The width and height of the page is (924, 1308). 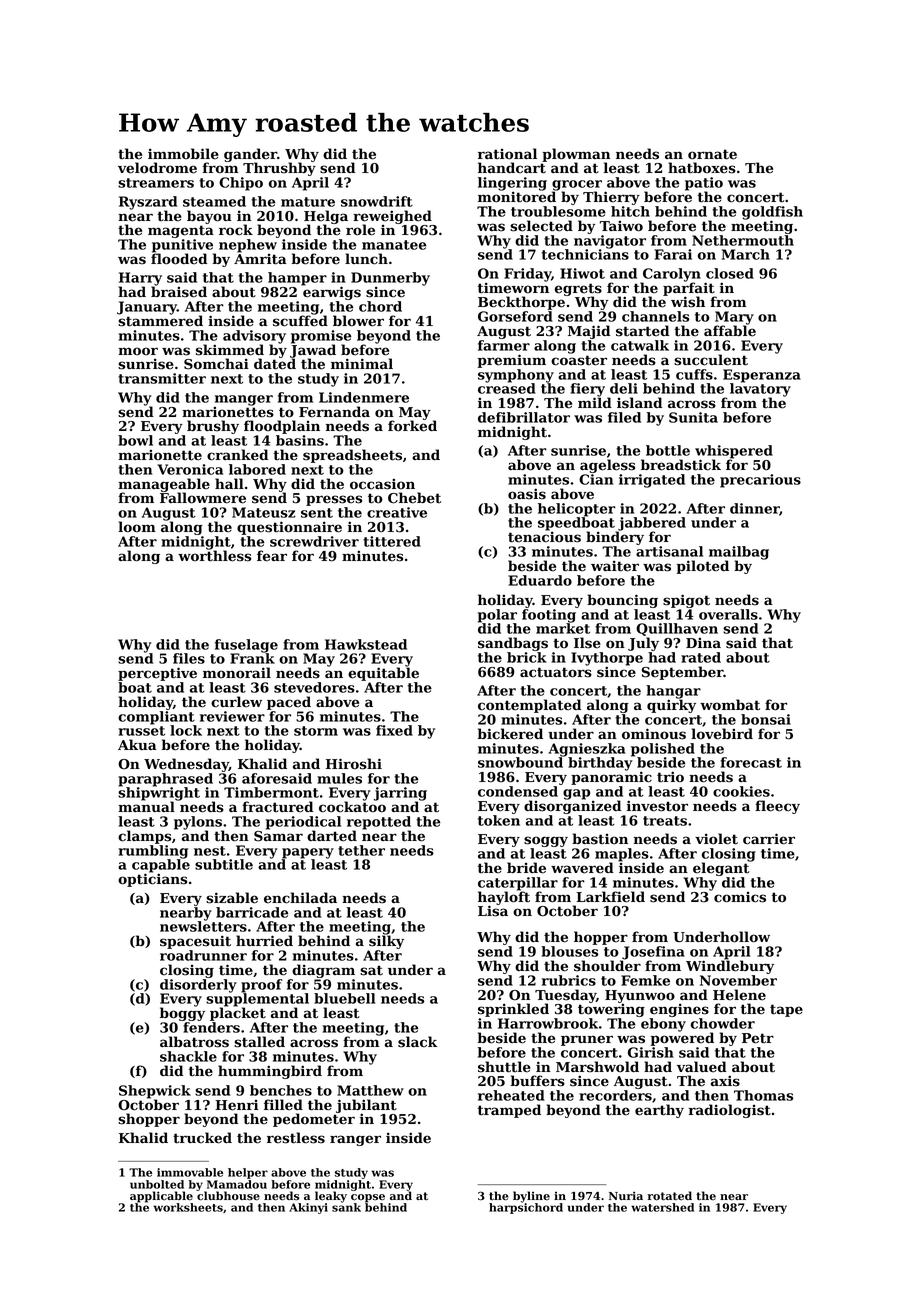 I want to click on byline, so click(x=531, y=1197).
